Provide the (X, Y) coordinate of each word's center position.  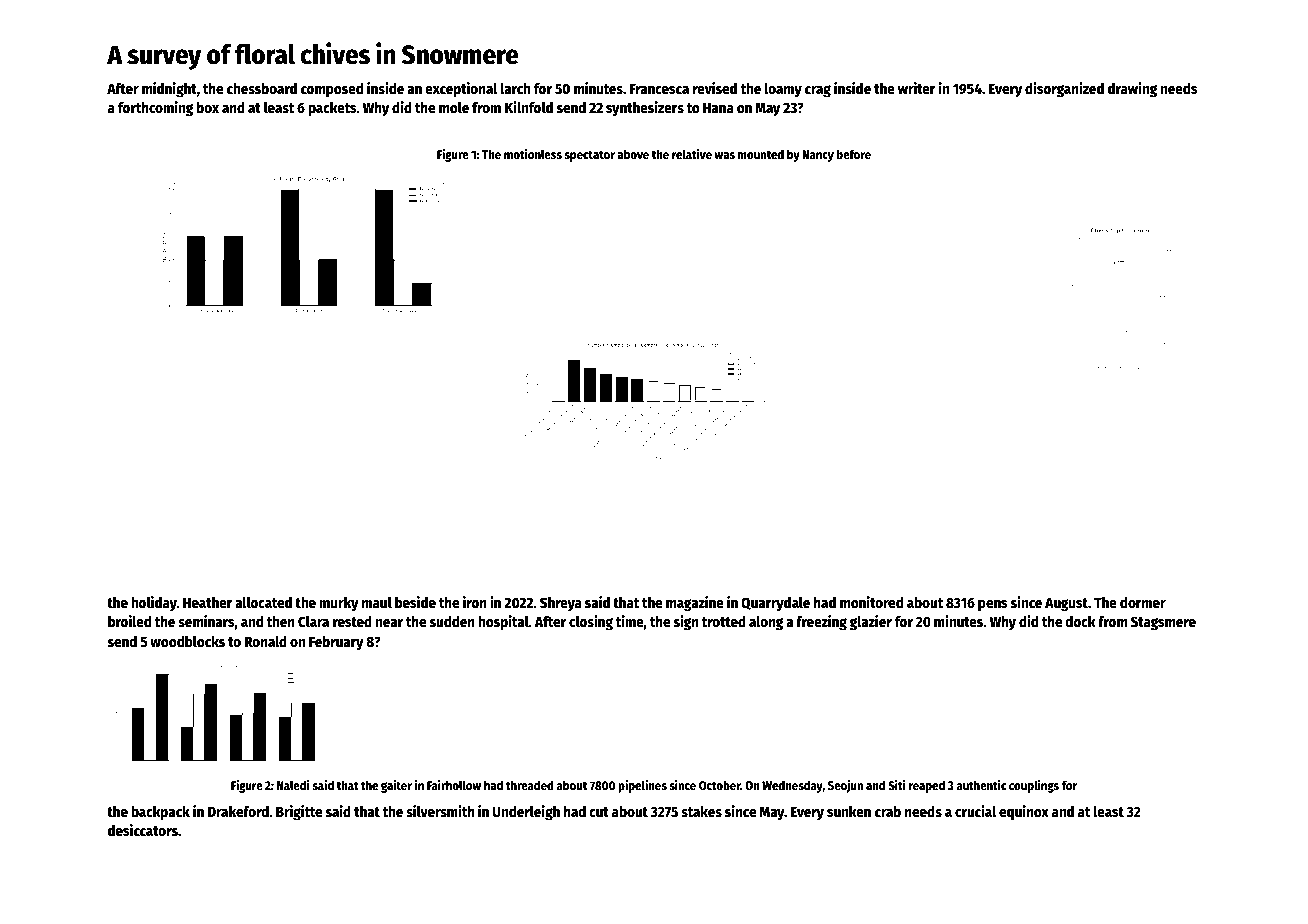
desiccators (143, 830)
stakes (701, 811)
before (854, 154)
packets (332, 109)
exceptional (461, 89)
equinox (1024, 812)
